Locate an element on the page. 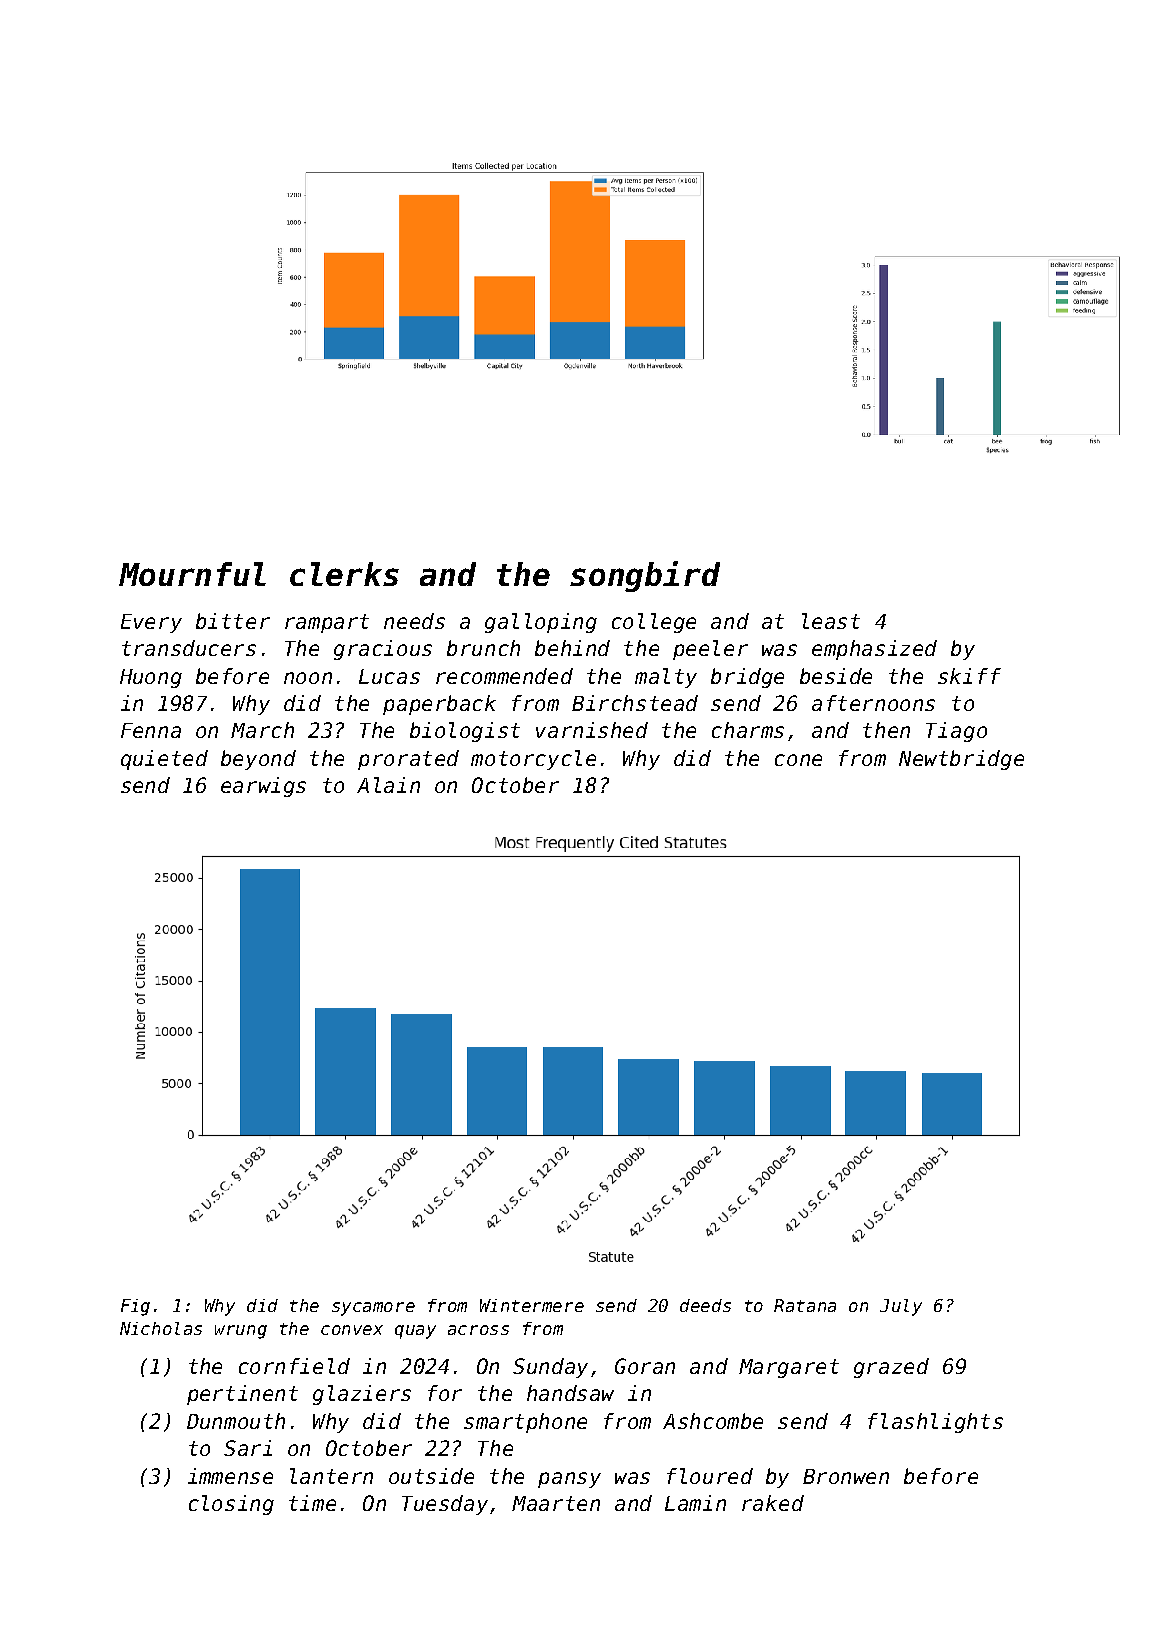 The image size is (1157, 1637). wrung is located at coordinates (241, 1332).
